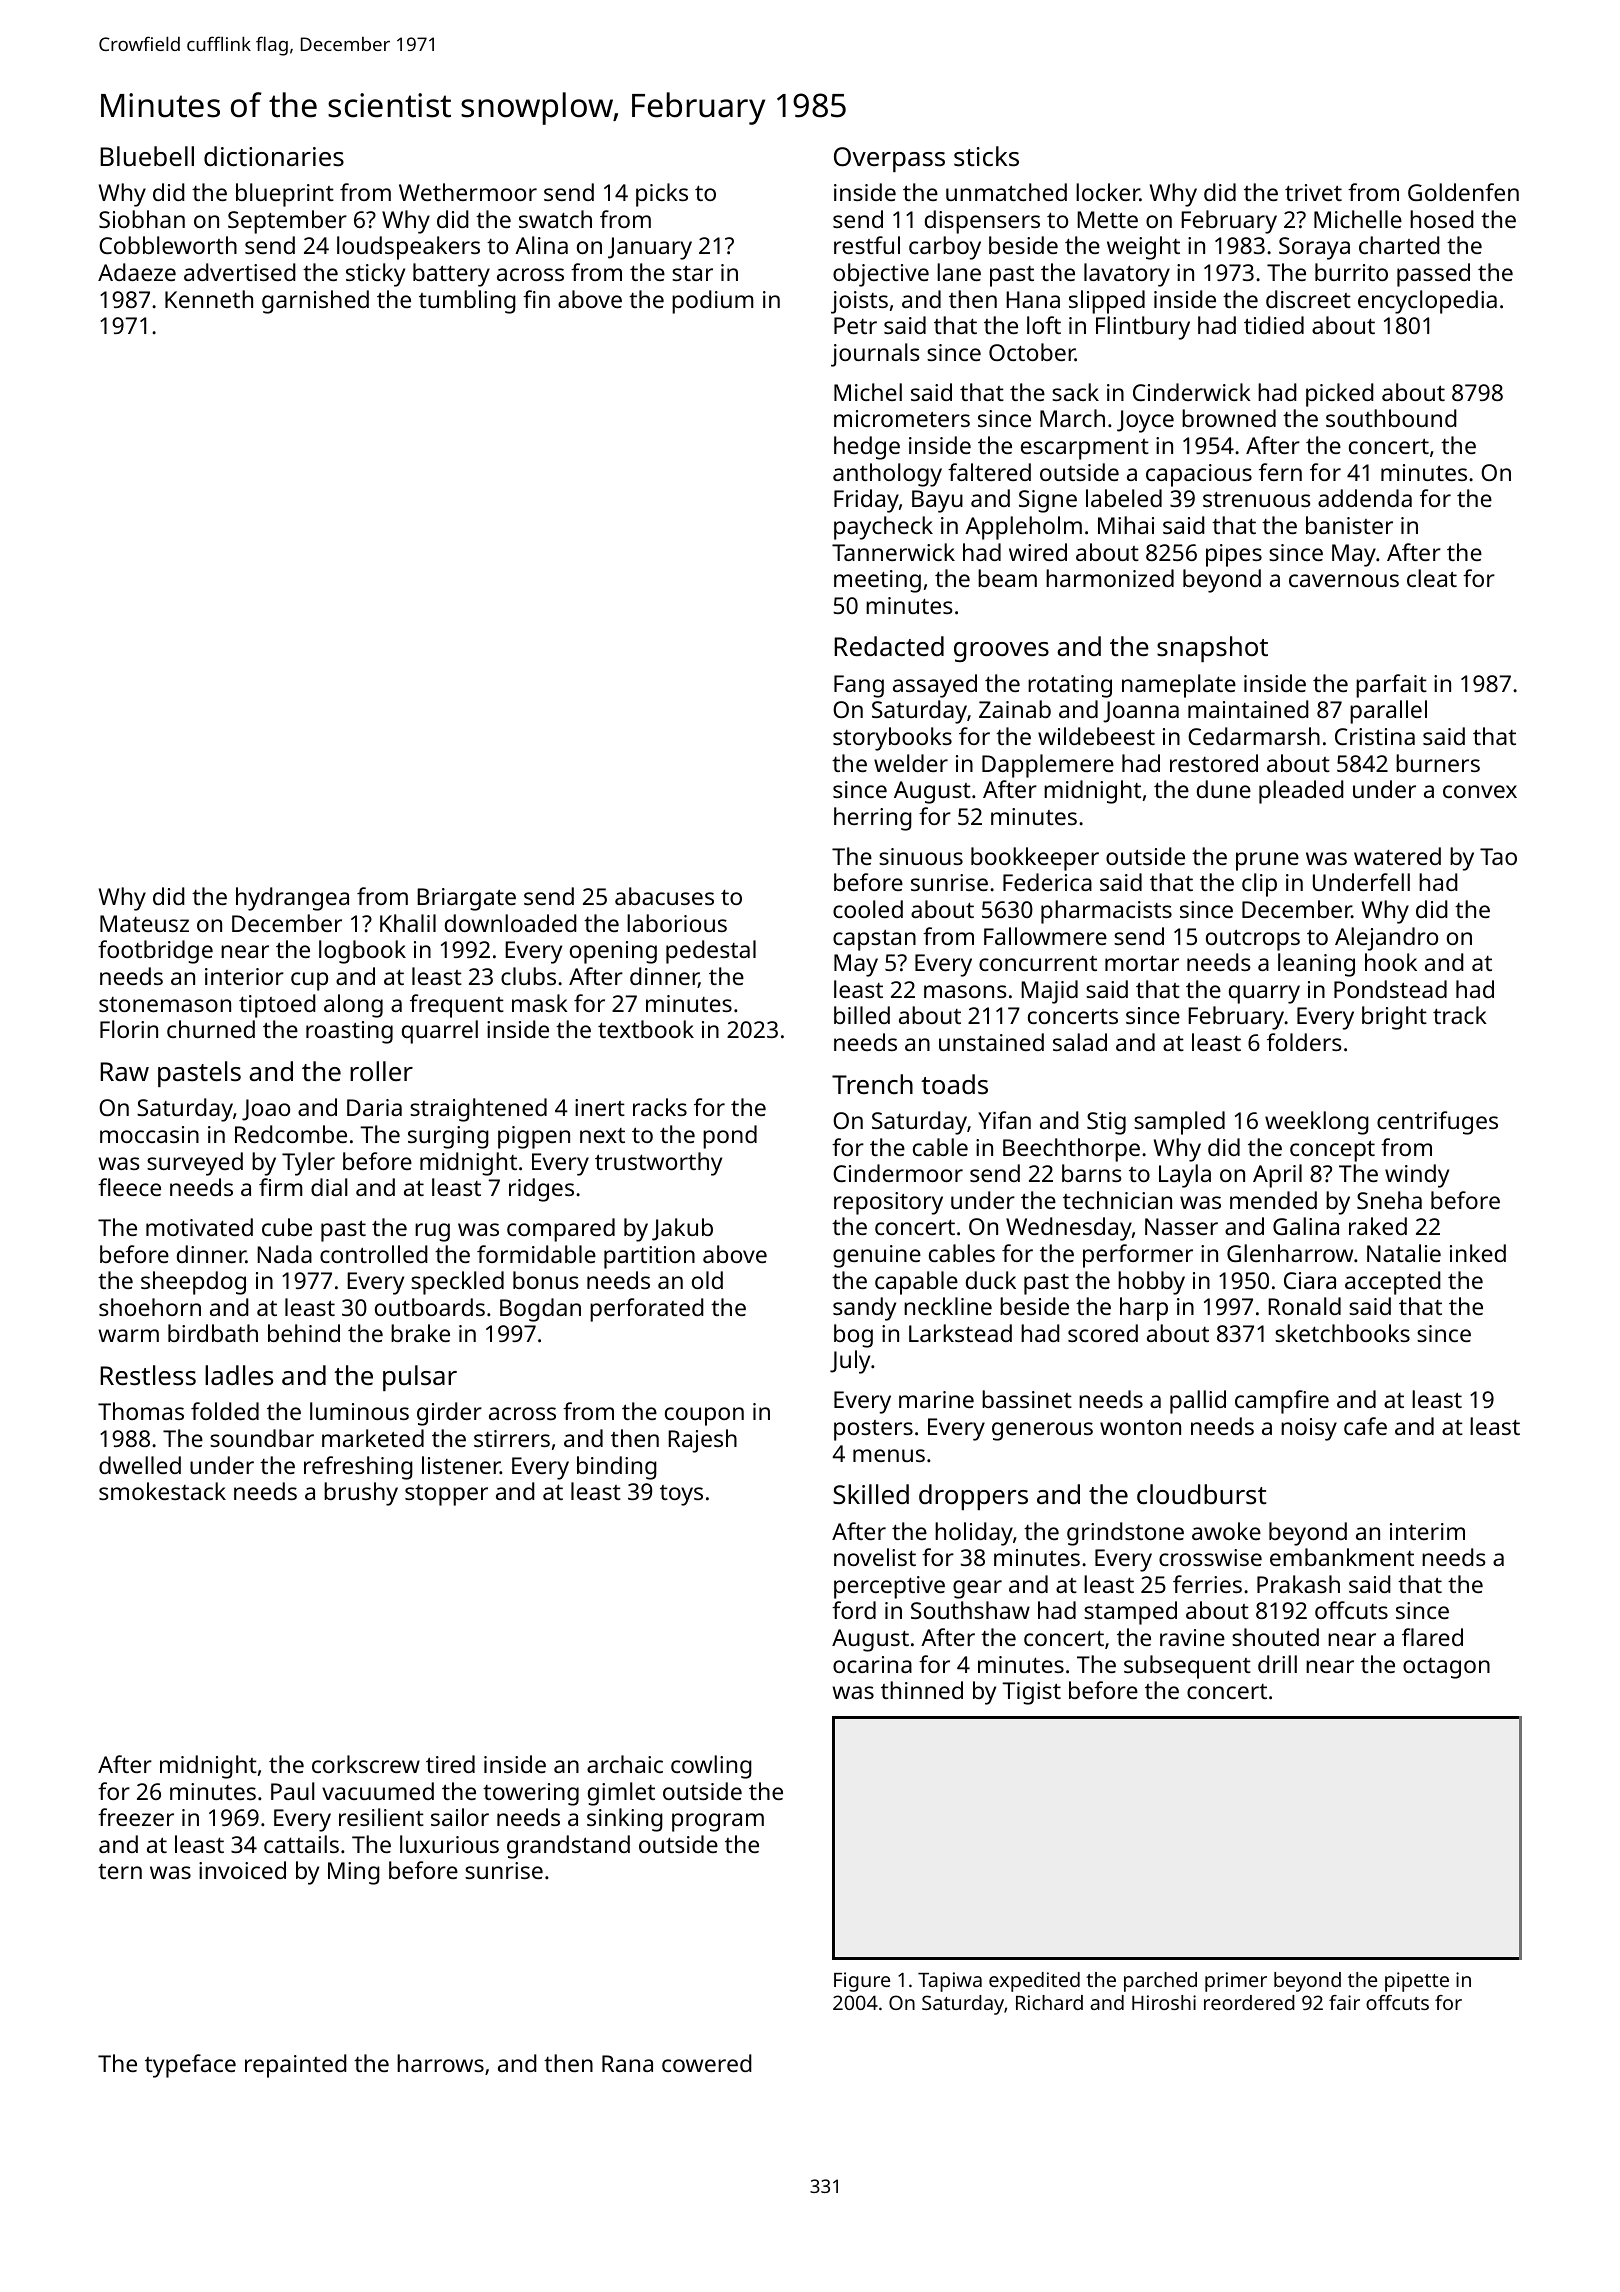 The image size is (1620, 2292). Describe the element at coordinates (1432, 1637) in the screenshot. I see `flared` at that location.
